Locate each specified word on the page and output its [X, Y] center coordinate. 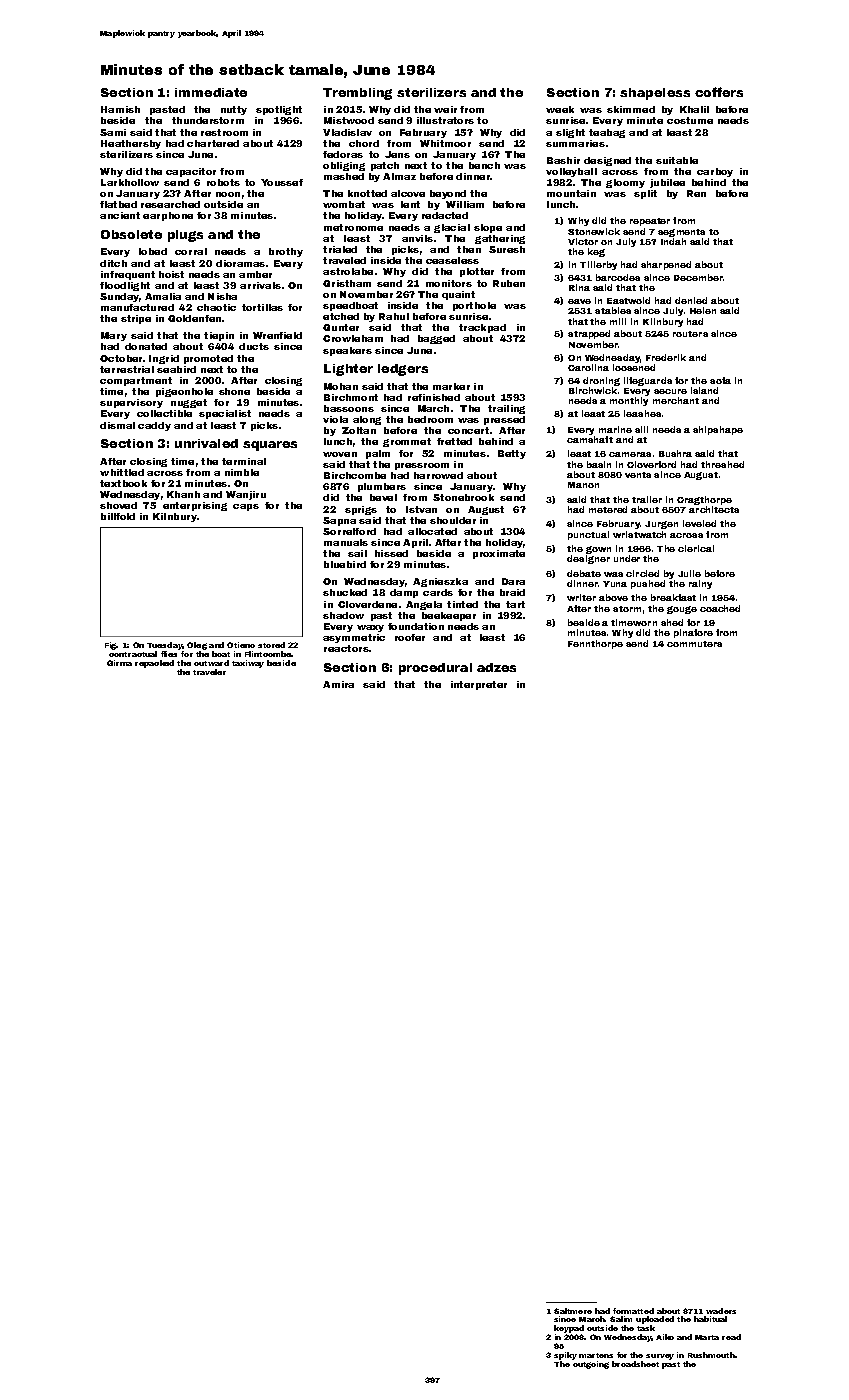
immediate [211, 92]
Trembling [357, 94]
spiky [565, 1356]
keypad [569, 1329]
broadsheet [635, 1364]
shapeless [655, 94]
